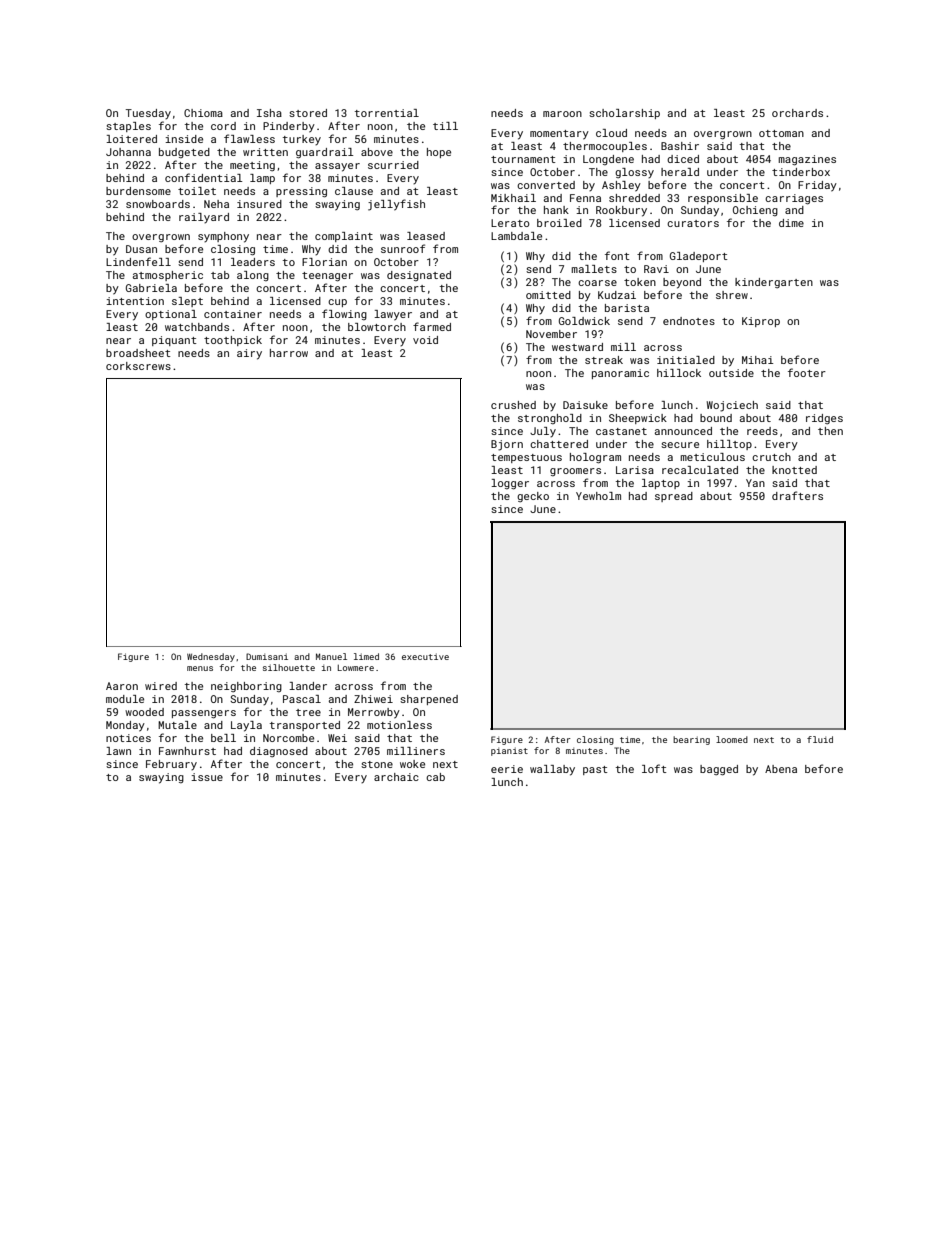 The image size is (952, 1233). Describe the element at coordinates (533, 497) in the screenshot. I see `gecko` at that location.
